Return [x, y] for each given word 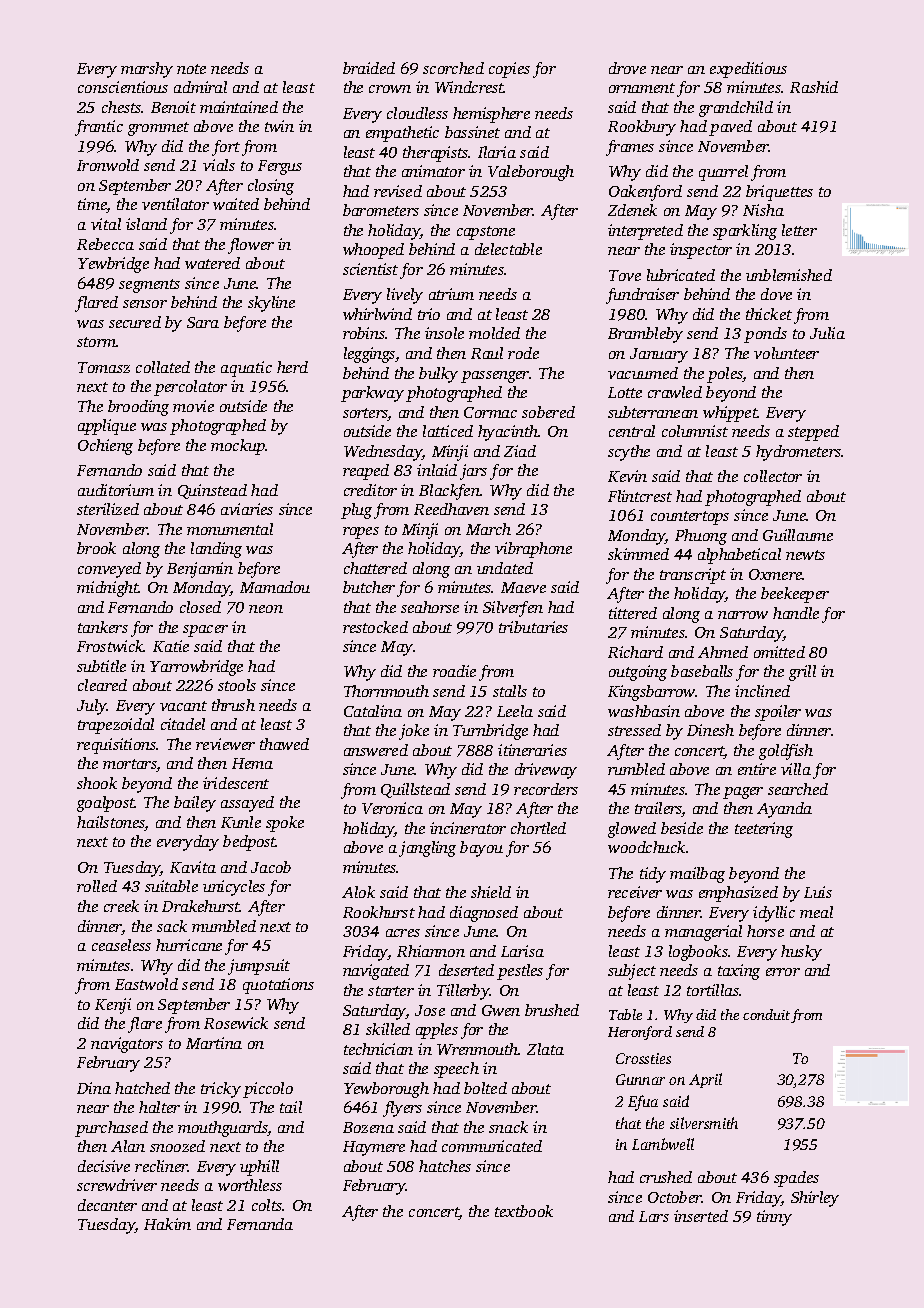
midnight [108, 589]
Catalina [373, 711]
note [191, 69]
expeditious [748, 70]
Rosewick [236, 1023]
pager [743, 793]
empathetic [402, 134]
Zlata [545, 1049]
